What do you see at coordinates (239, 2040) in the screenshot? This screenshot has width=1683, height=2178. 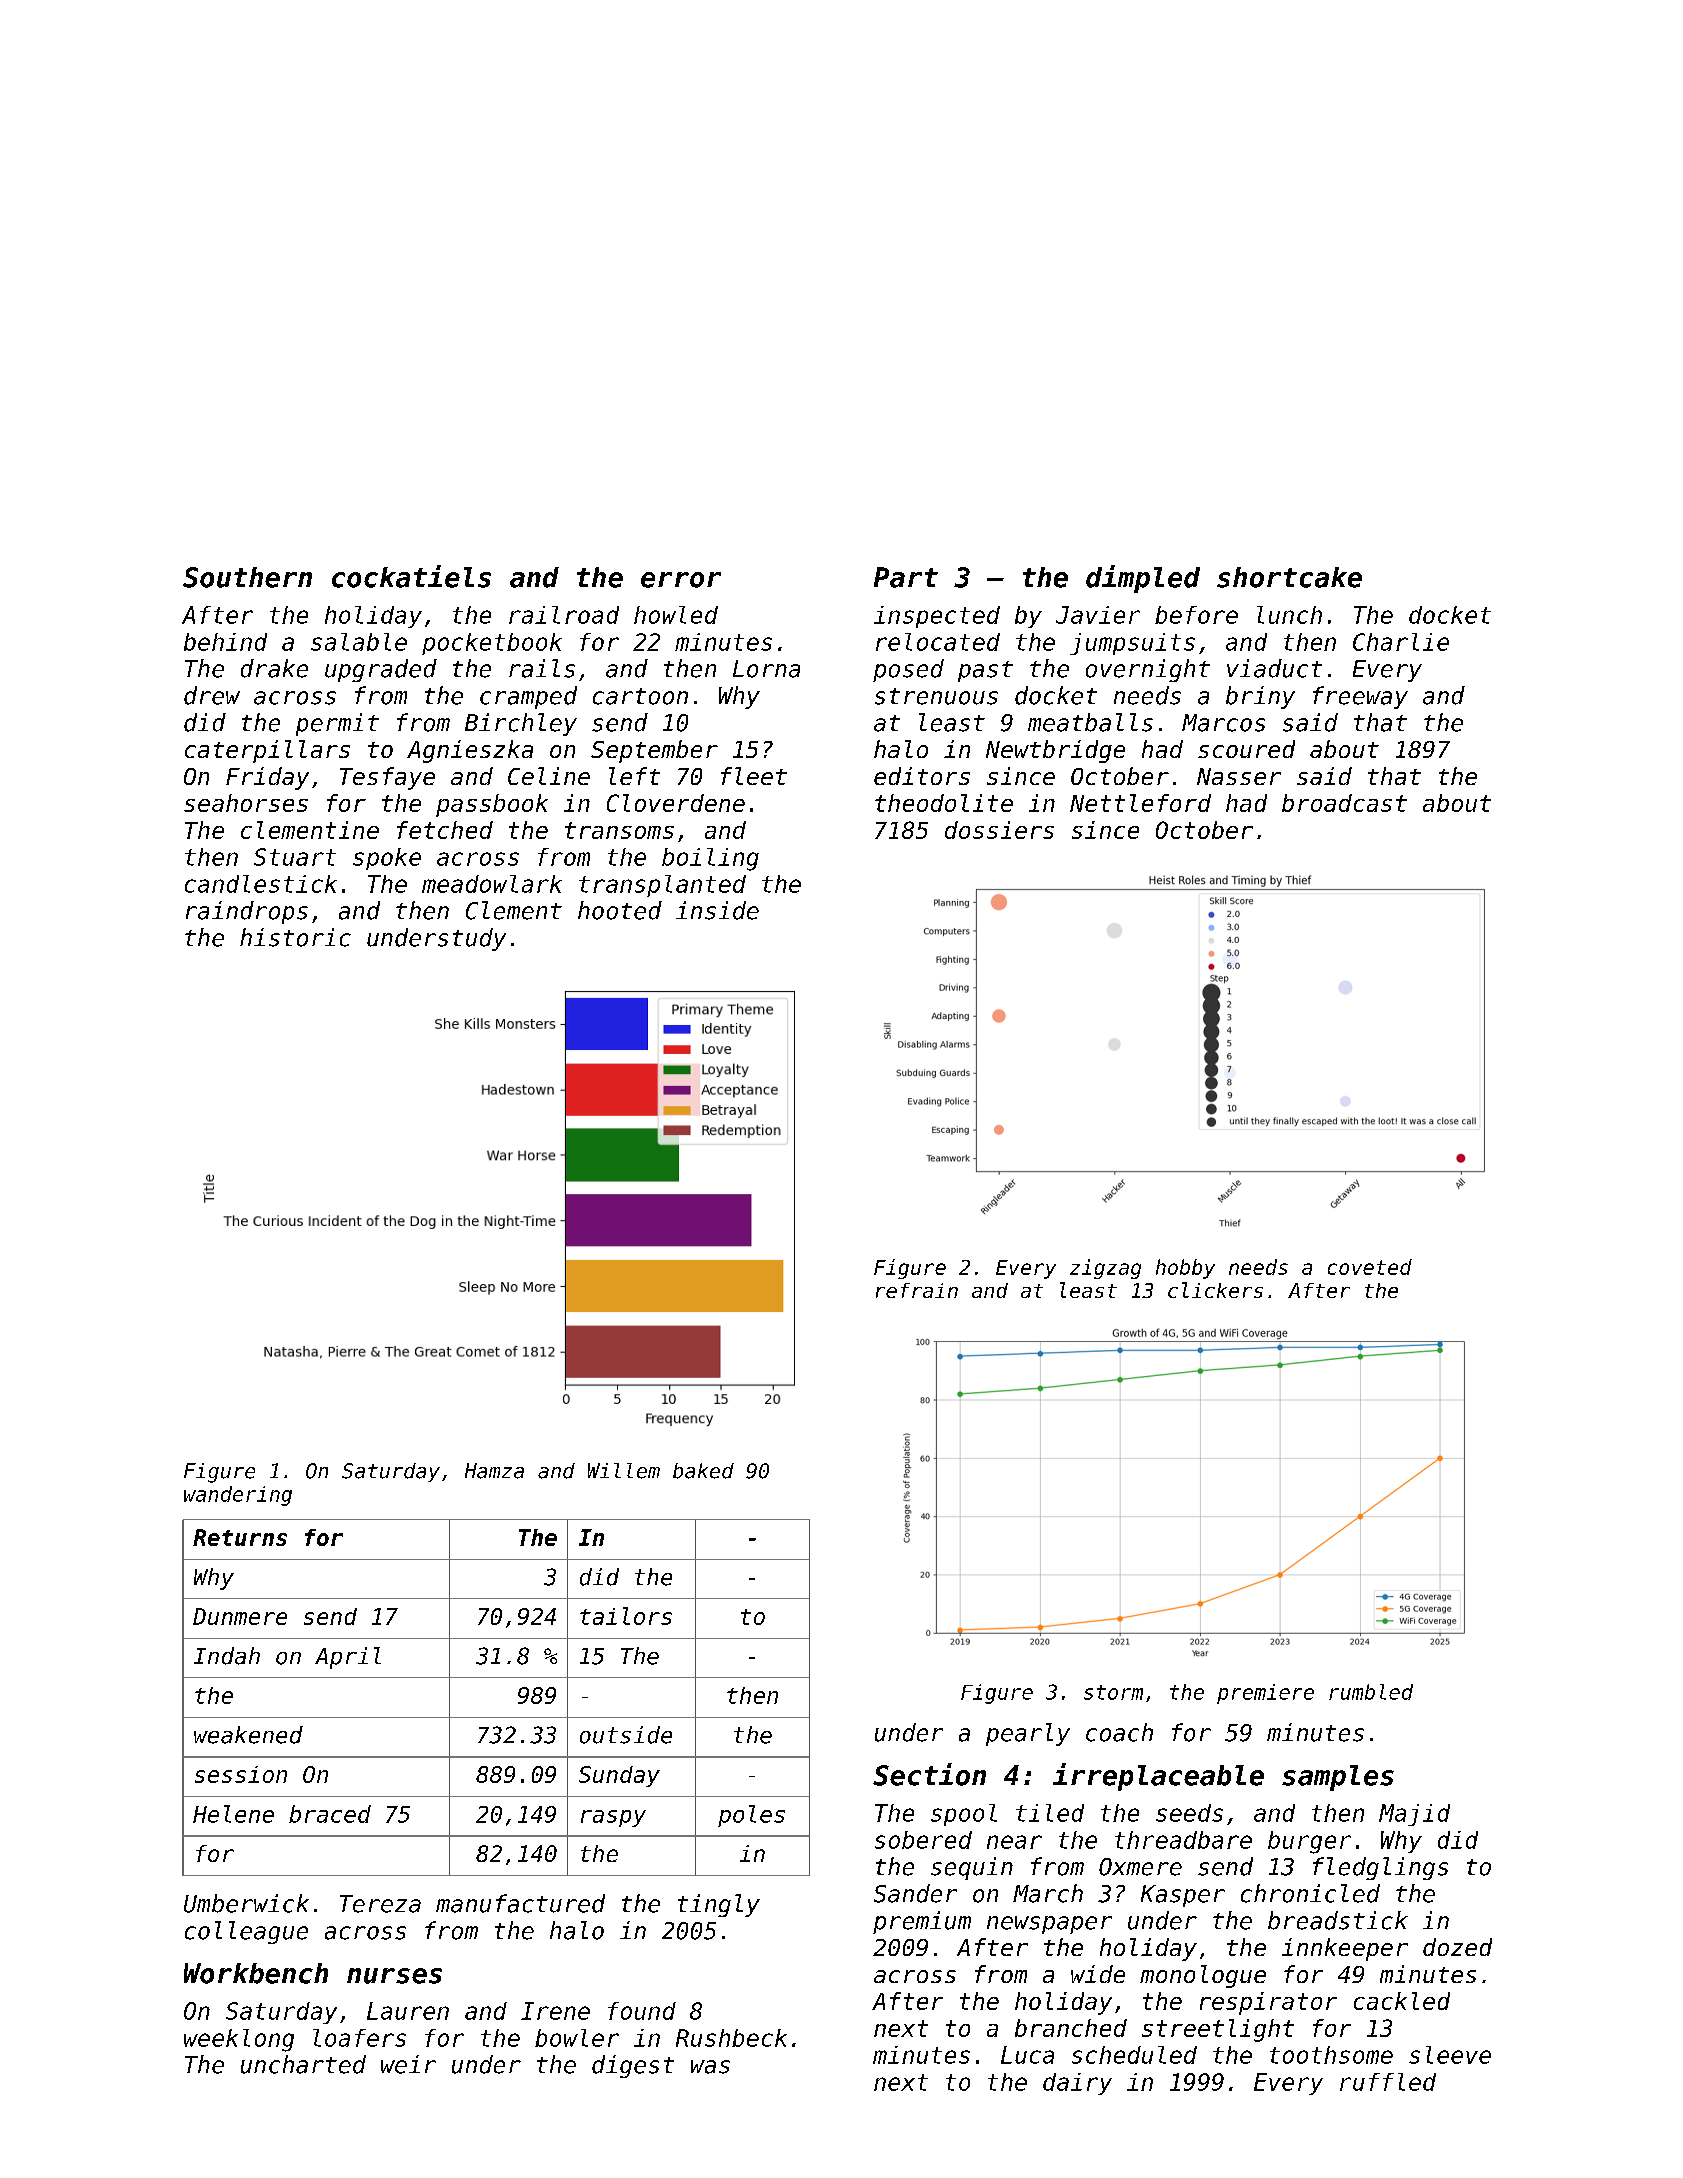 I see `weeklong` at bounding box center [239, 2040].
